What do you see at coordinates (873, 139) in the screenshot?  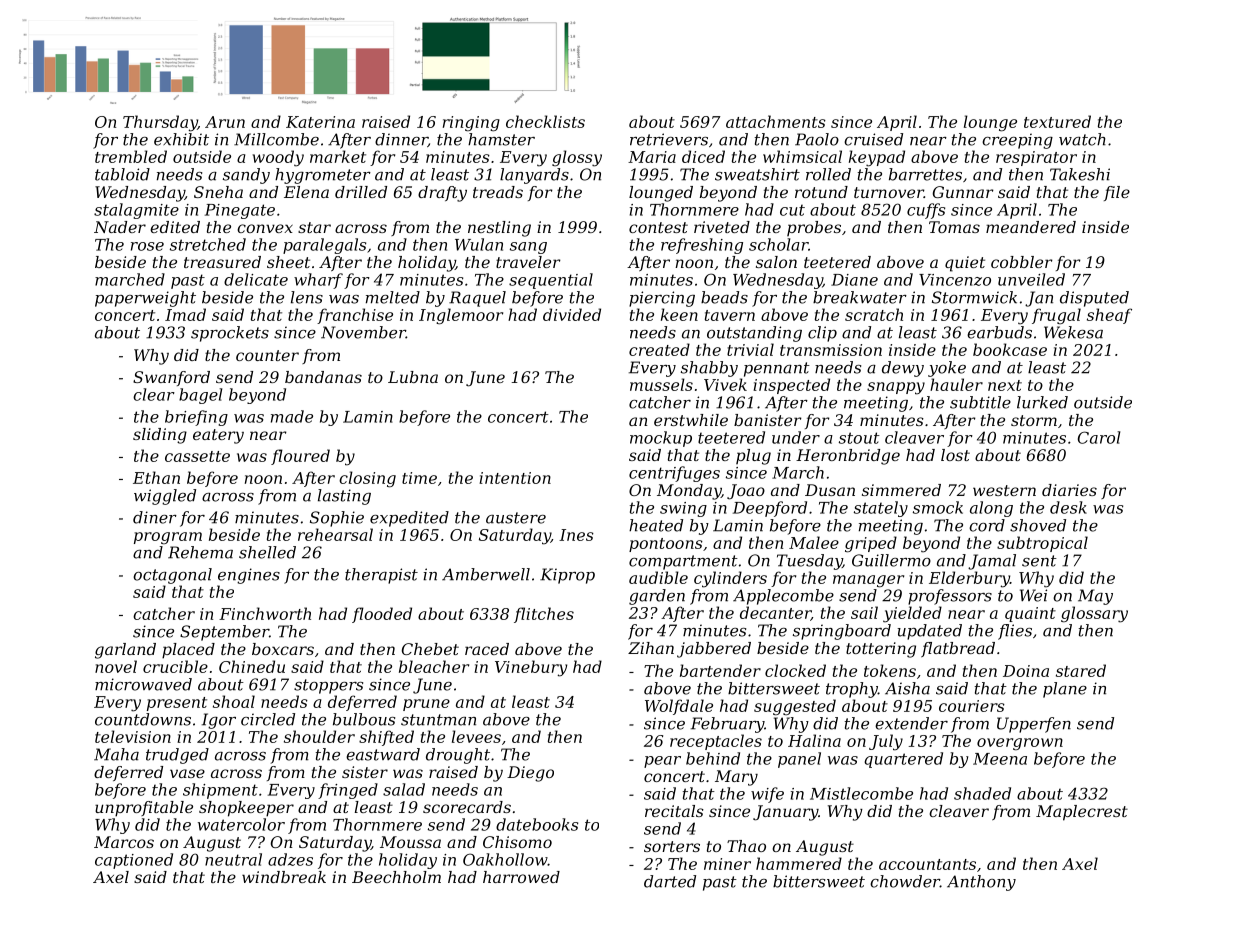 I see `cruised` at bounding box center [873, 139].
